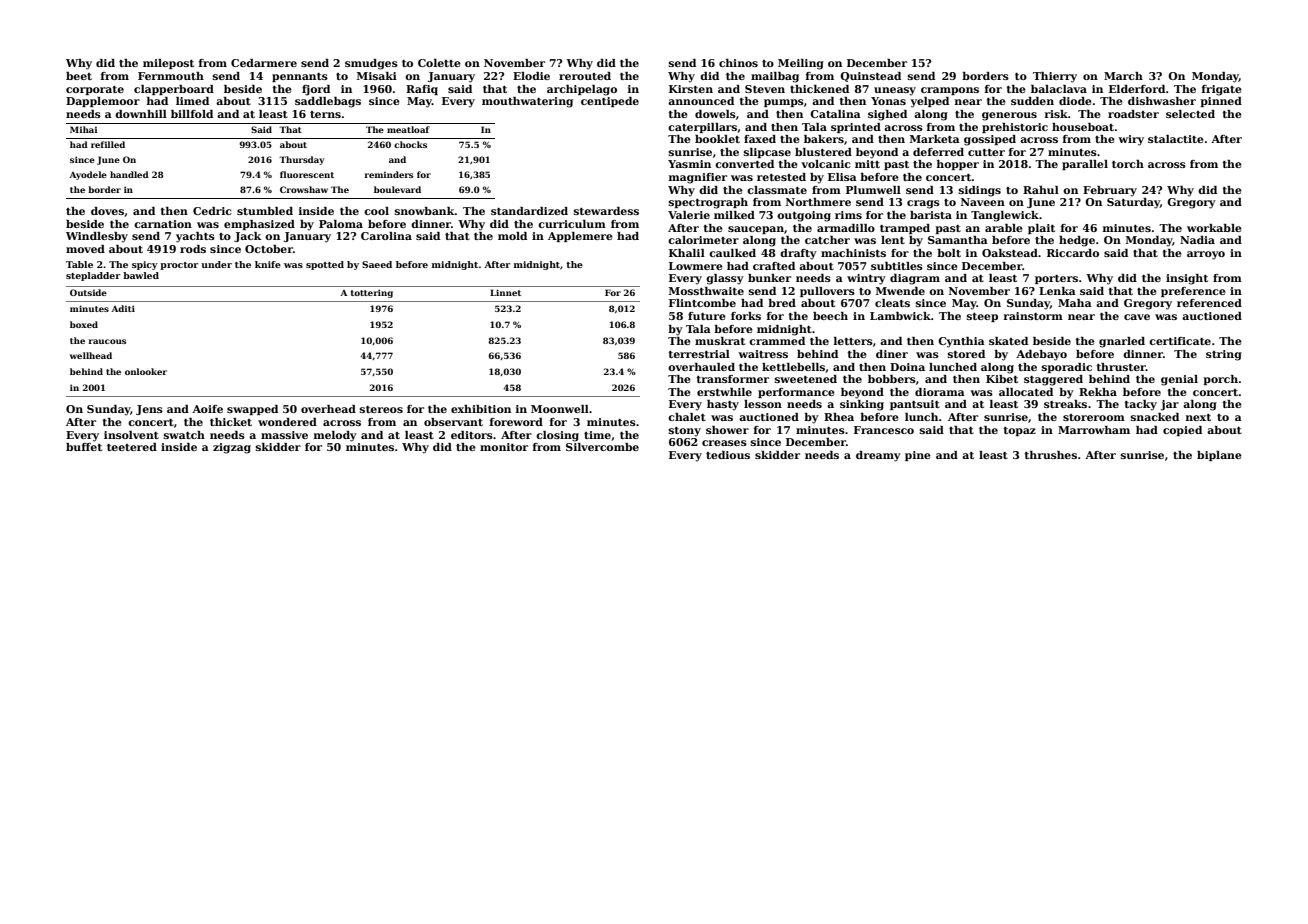  What do you see at coordinates (1128, 164) in the image?
I see `torch` at bounding box center [1128, 164].
